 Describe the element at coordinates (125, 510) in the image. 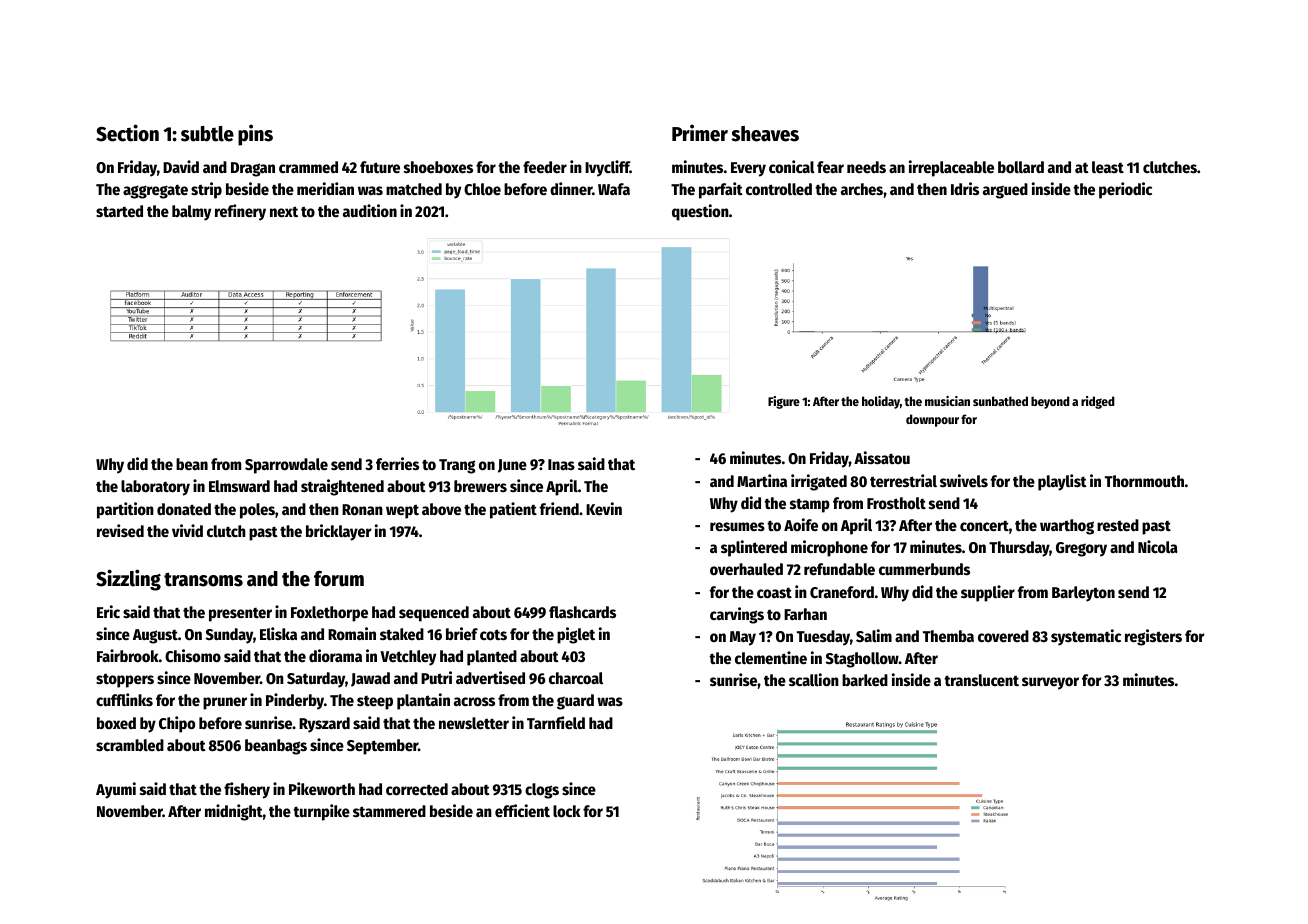

I see `partition` at that location.
